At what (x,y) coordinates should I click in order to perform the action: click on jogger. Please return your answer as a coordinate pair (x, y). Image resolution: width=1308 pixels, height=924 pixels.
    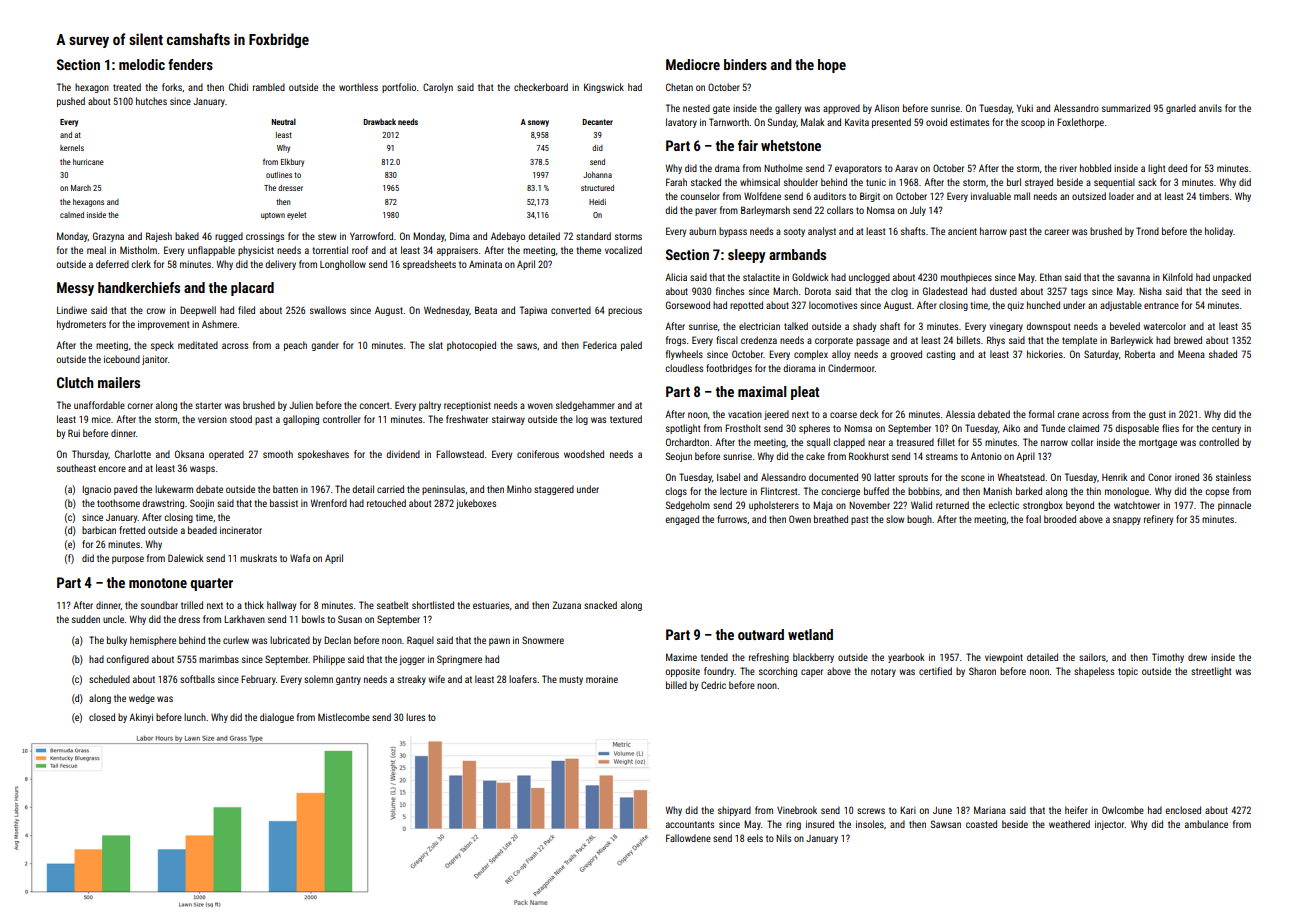
    Looking at the image, I should click on (412, 660).
